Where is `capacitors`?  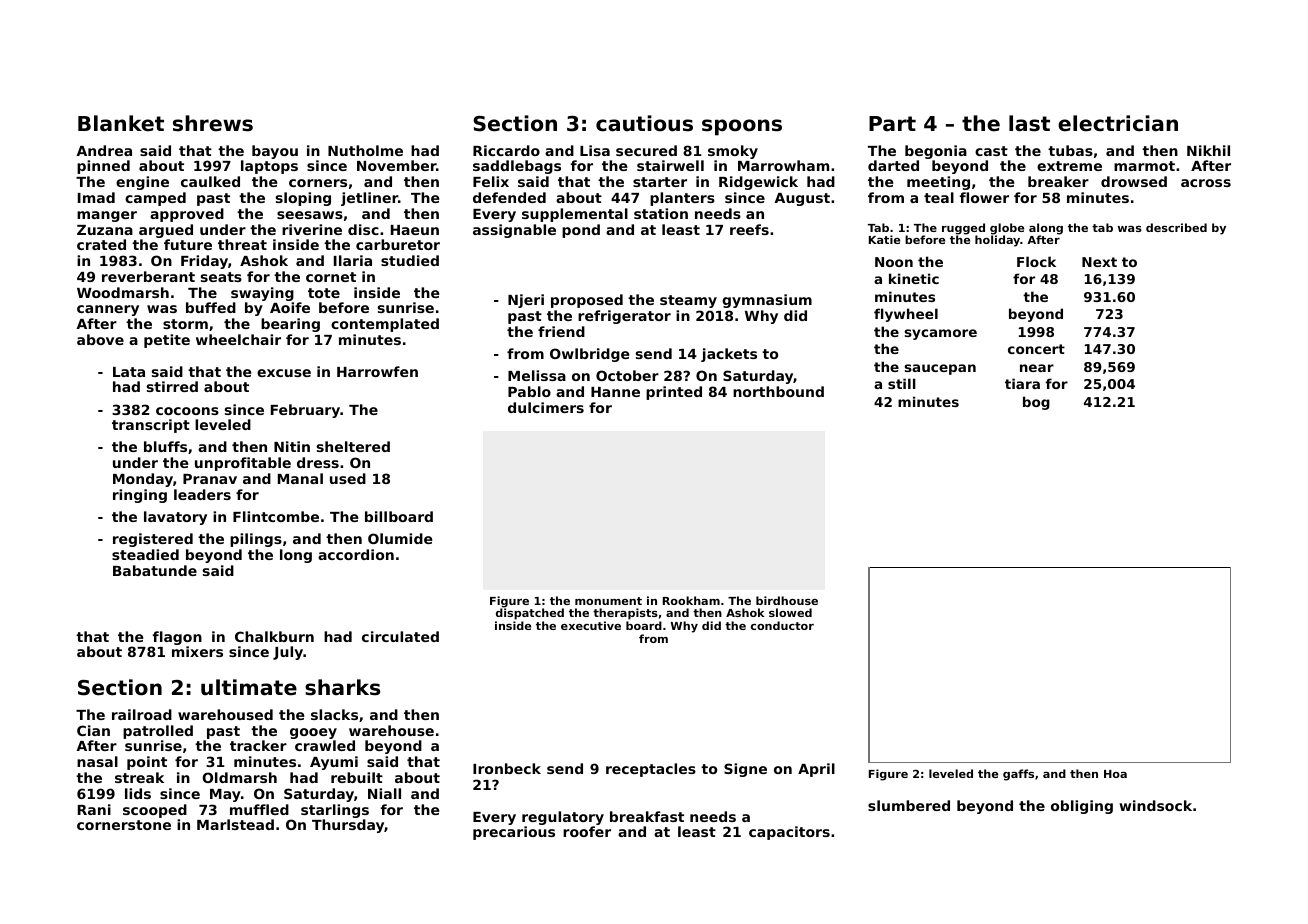
capacitors is located at coordinates (789, 833).
